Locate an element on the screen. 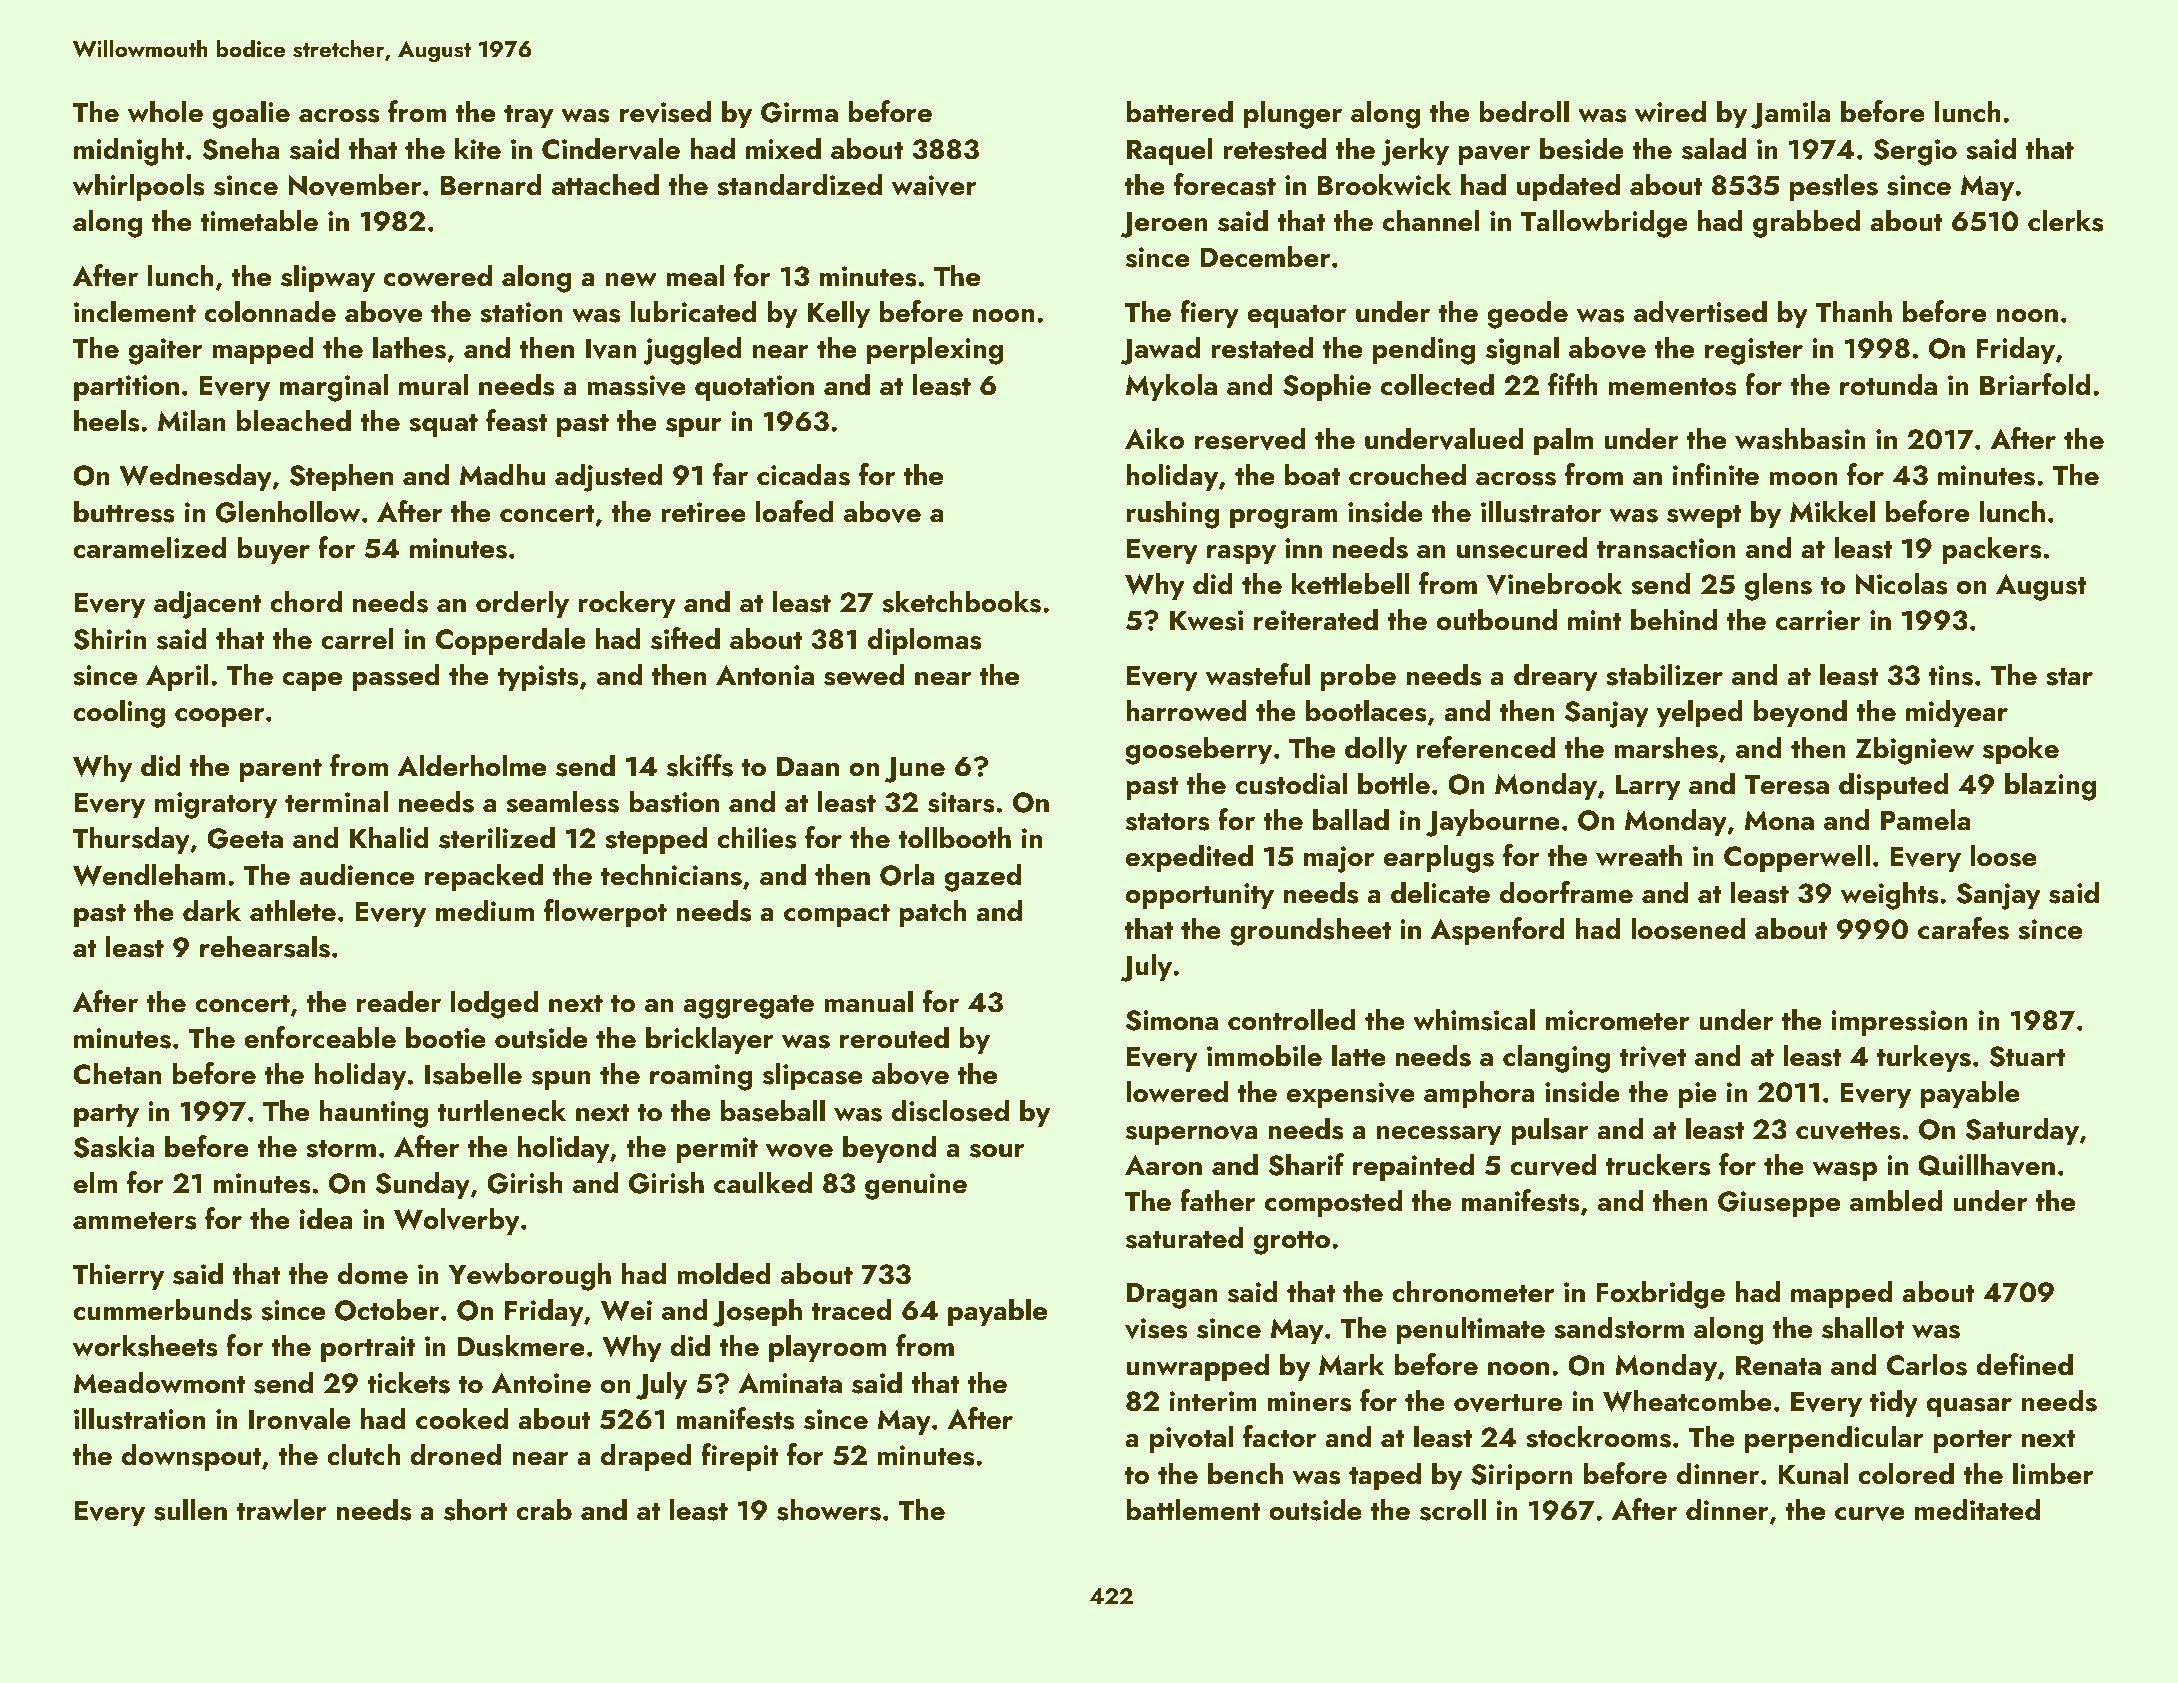 This screenshot has width=2178, height=1683. draped is located at coordinates (646, 1457).
